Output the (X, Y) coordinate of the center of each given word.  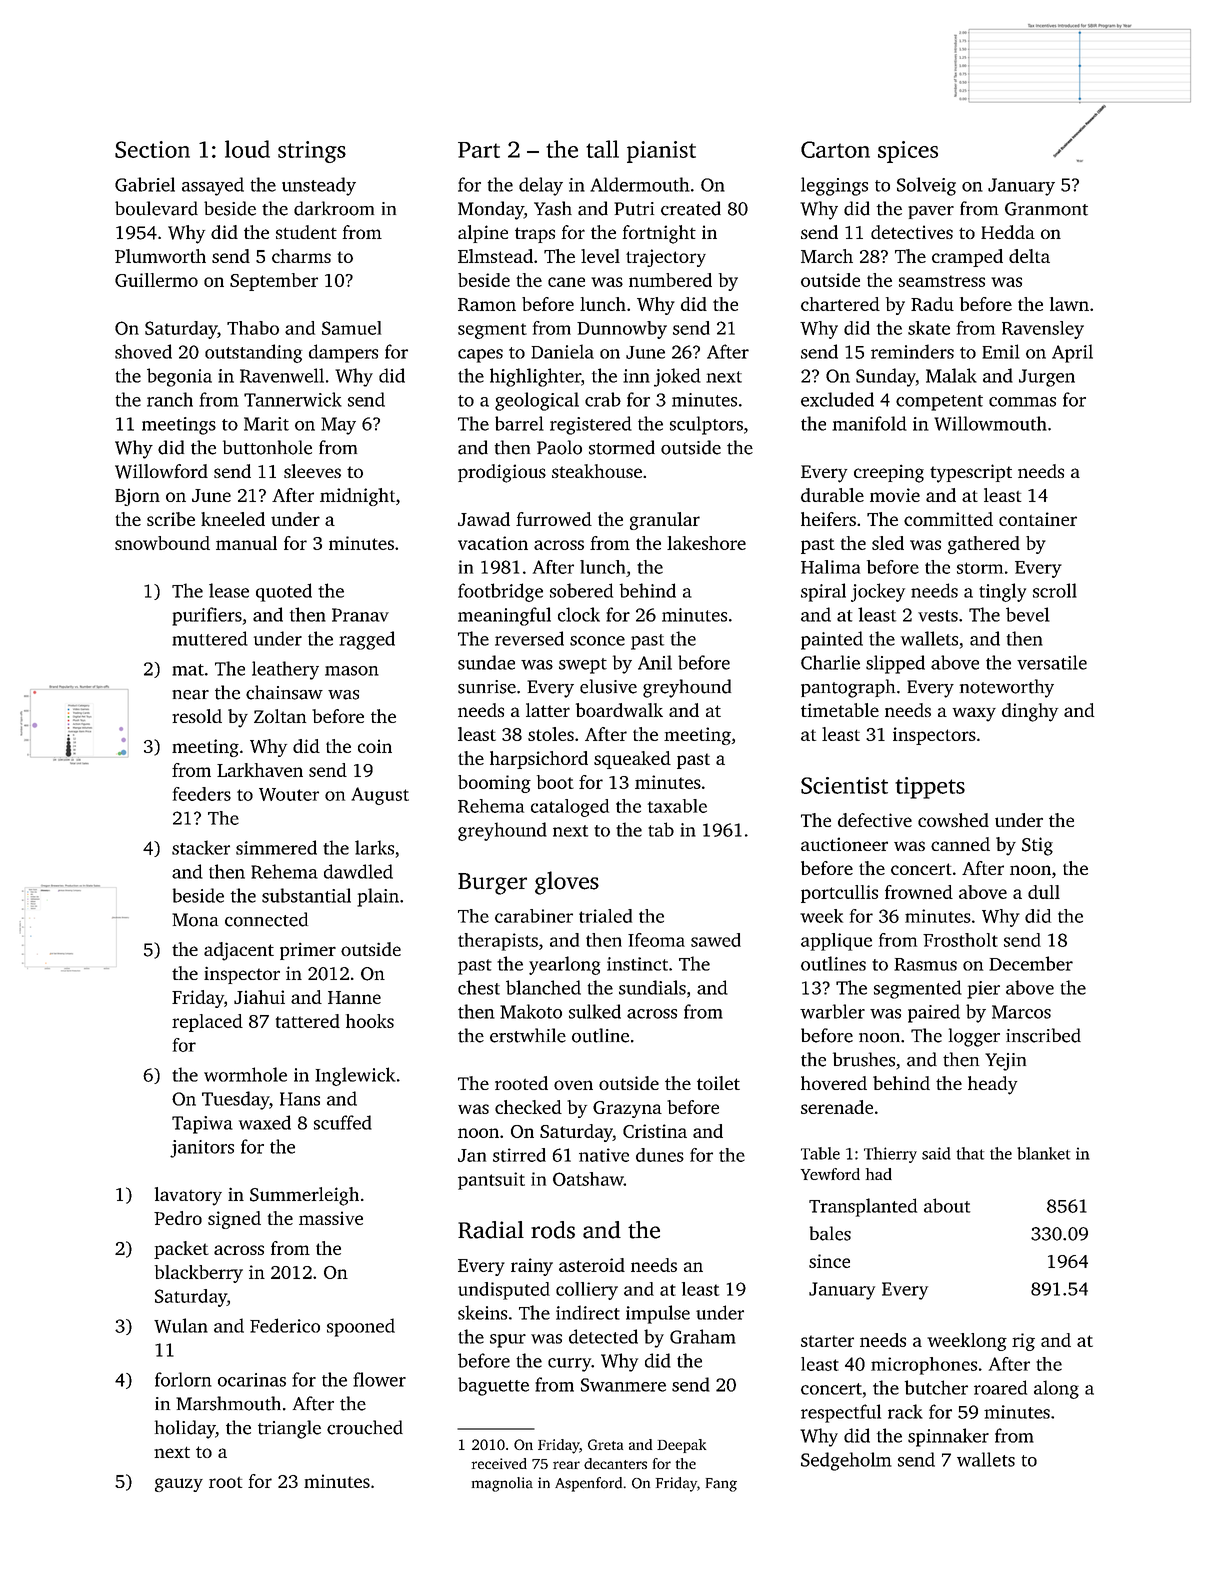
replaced (207, 1023)
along (1056, 1389)
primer (308, 951)
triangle (289, 1429)
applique (836, 942)
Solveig (926, 186)
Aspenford (588, 1484)
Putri (634, 209)
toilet (718, 1083)
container (1038, 519)
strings (312, 152)
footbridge (500, 592)
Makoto (531, 1011)
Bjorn (137, 497)
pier (983, 990)
